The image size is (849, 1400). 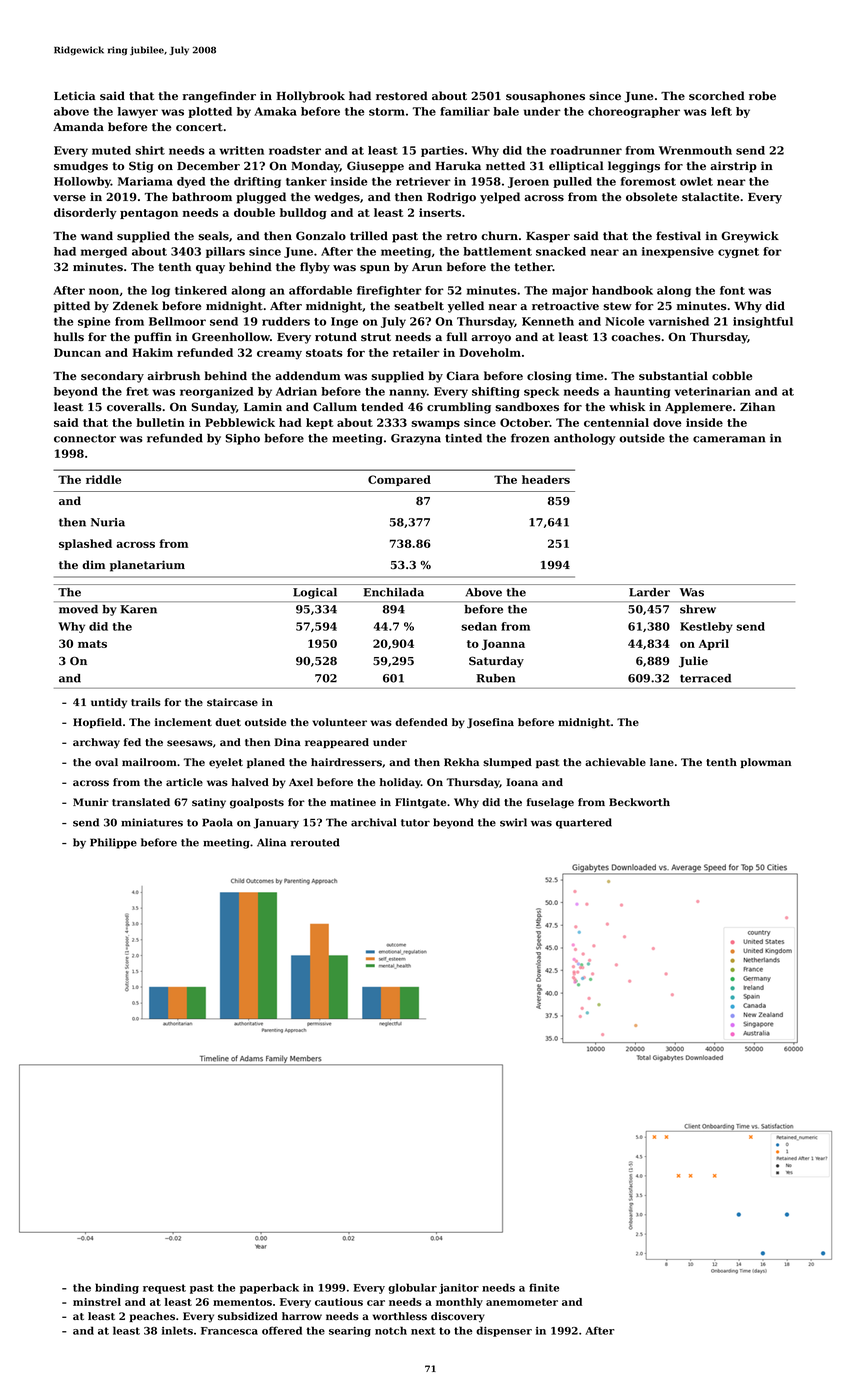 I want to click on swirl, so click(x=513, y=822).
